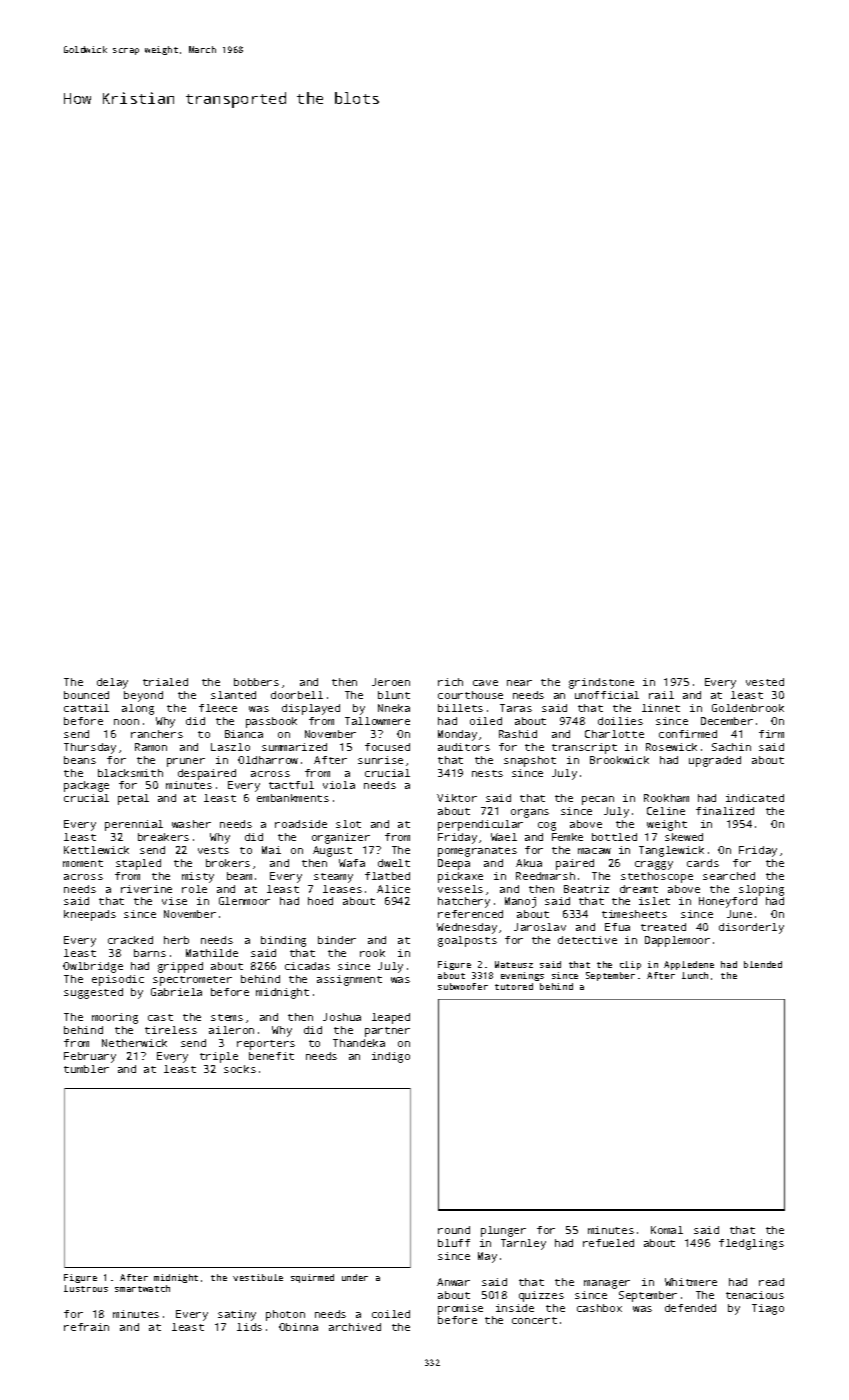 The image size is (849, 1400). What do you see at coordinates (165, 682) in the image?
I see `trialed` at bounding box center [165, 682].
